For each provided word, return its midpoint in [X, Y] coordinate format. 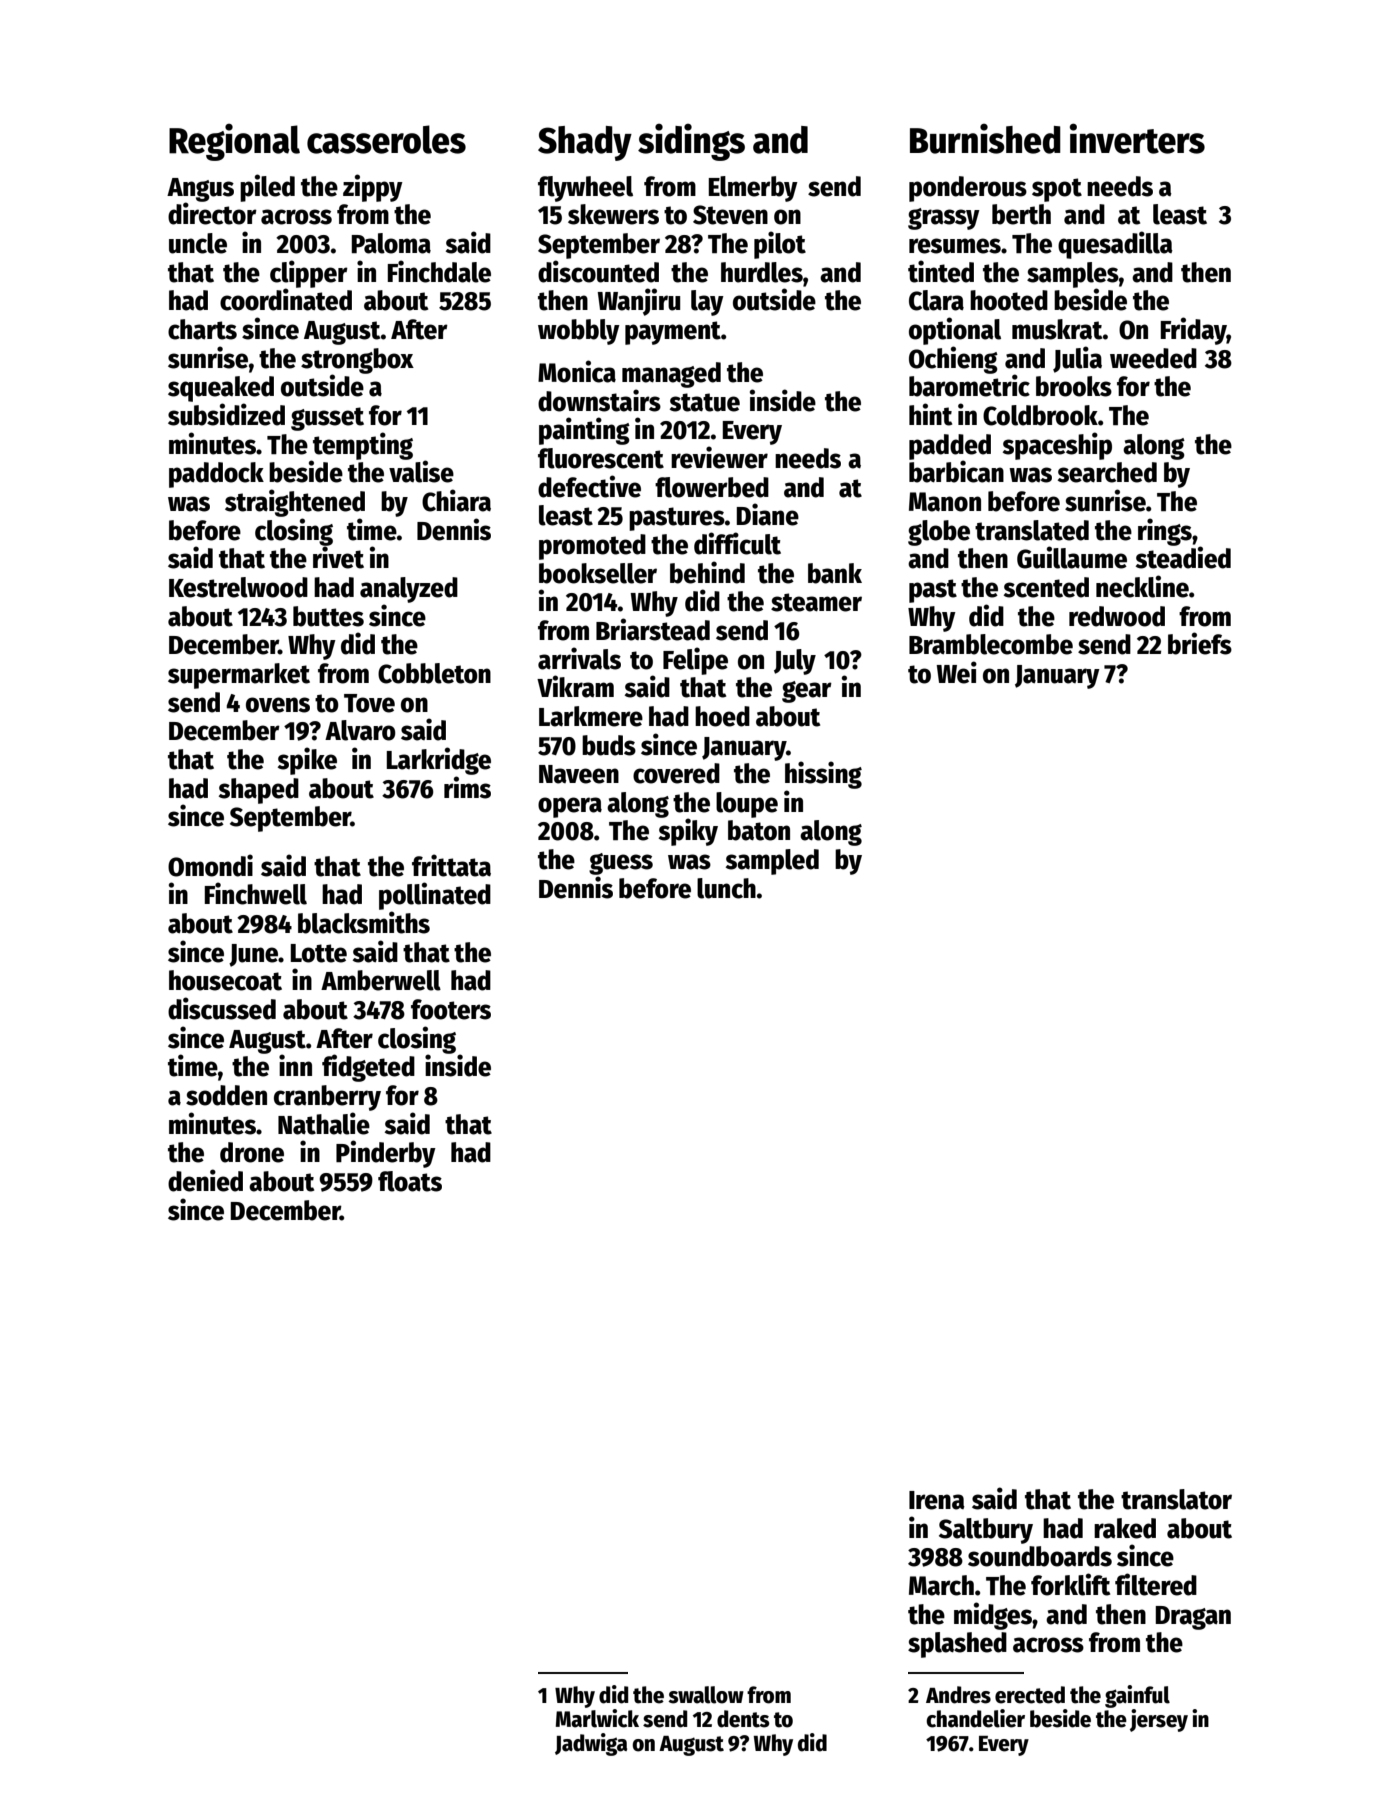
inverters [1137, 138]
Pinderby [386, 1154]
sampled [772, 862]
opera [570, 807]
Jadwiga [591, 1744]
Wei [956, 672]
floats [410, 1181]
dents [743, 1719]
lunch [726, 888]
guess [621, 864]
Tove [369, 703]
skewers [613, 214]
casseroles [386, 139]
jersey [1159, 1720]
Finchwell [256, 893]
